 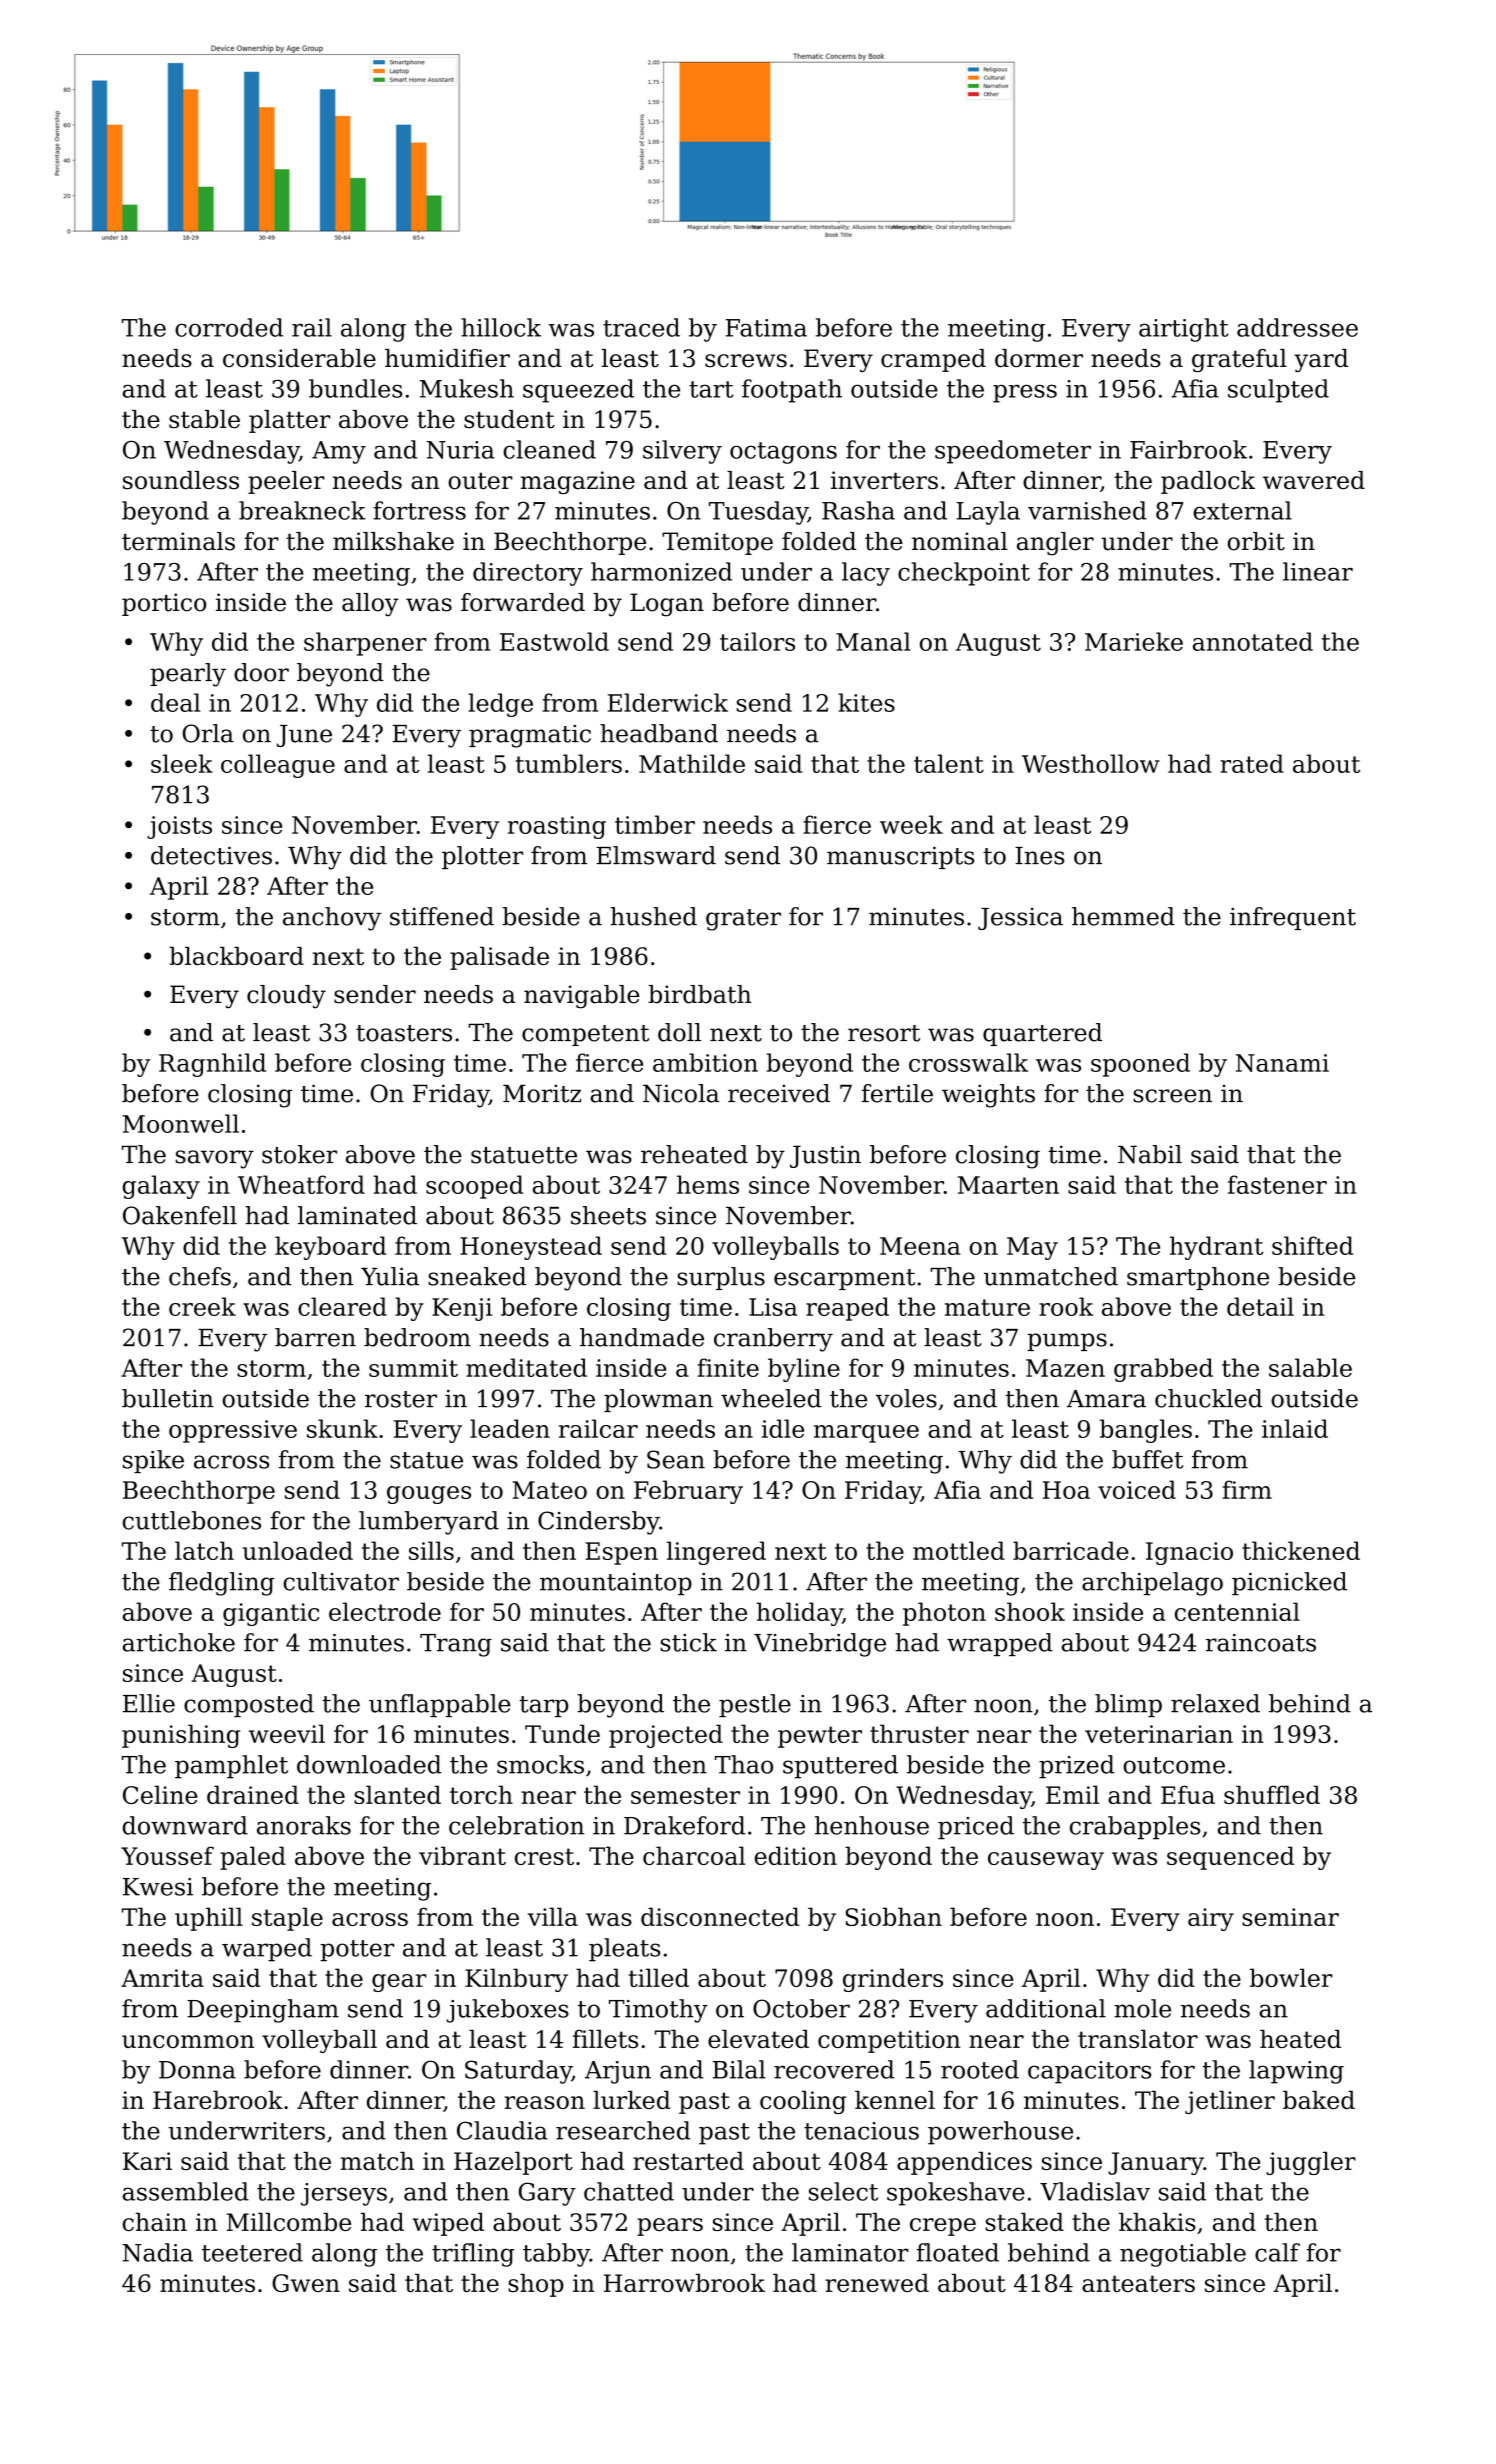 What do you see at coordinates (355, 388) in the screenshot?
I see `bundles` at bounding box center [355, 388].
